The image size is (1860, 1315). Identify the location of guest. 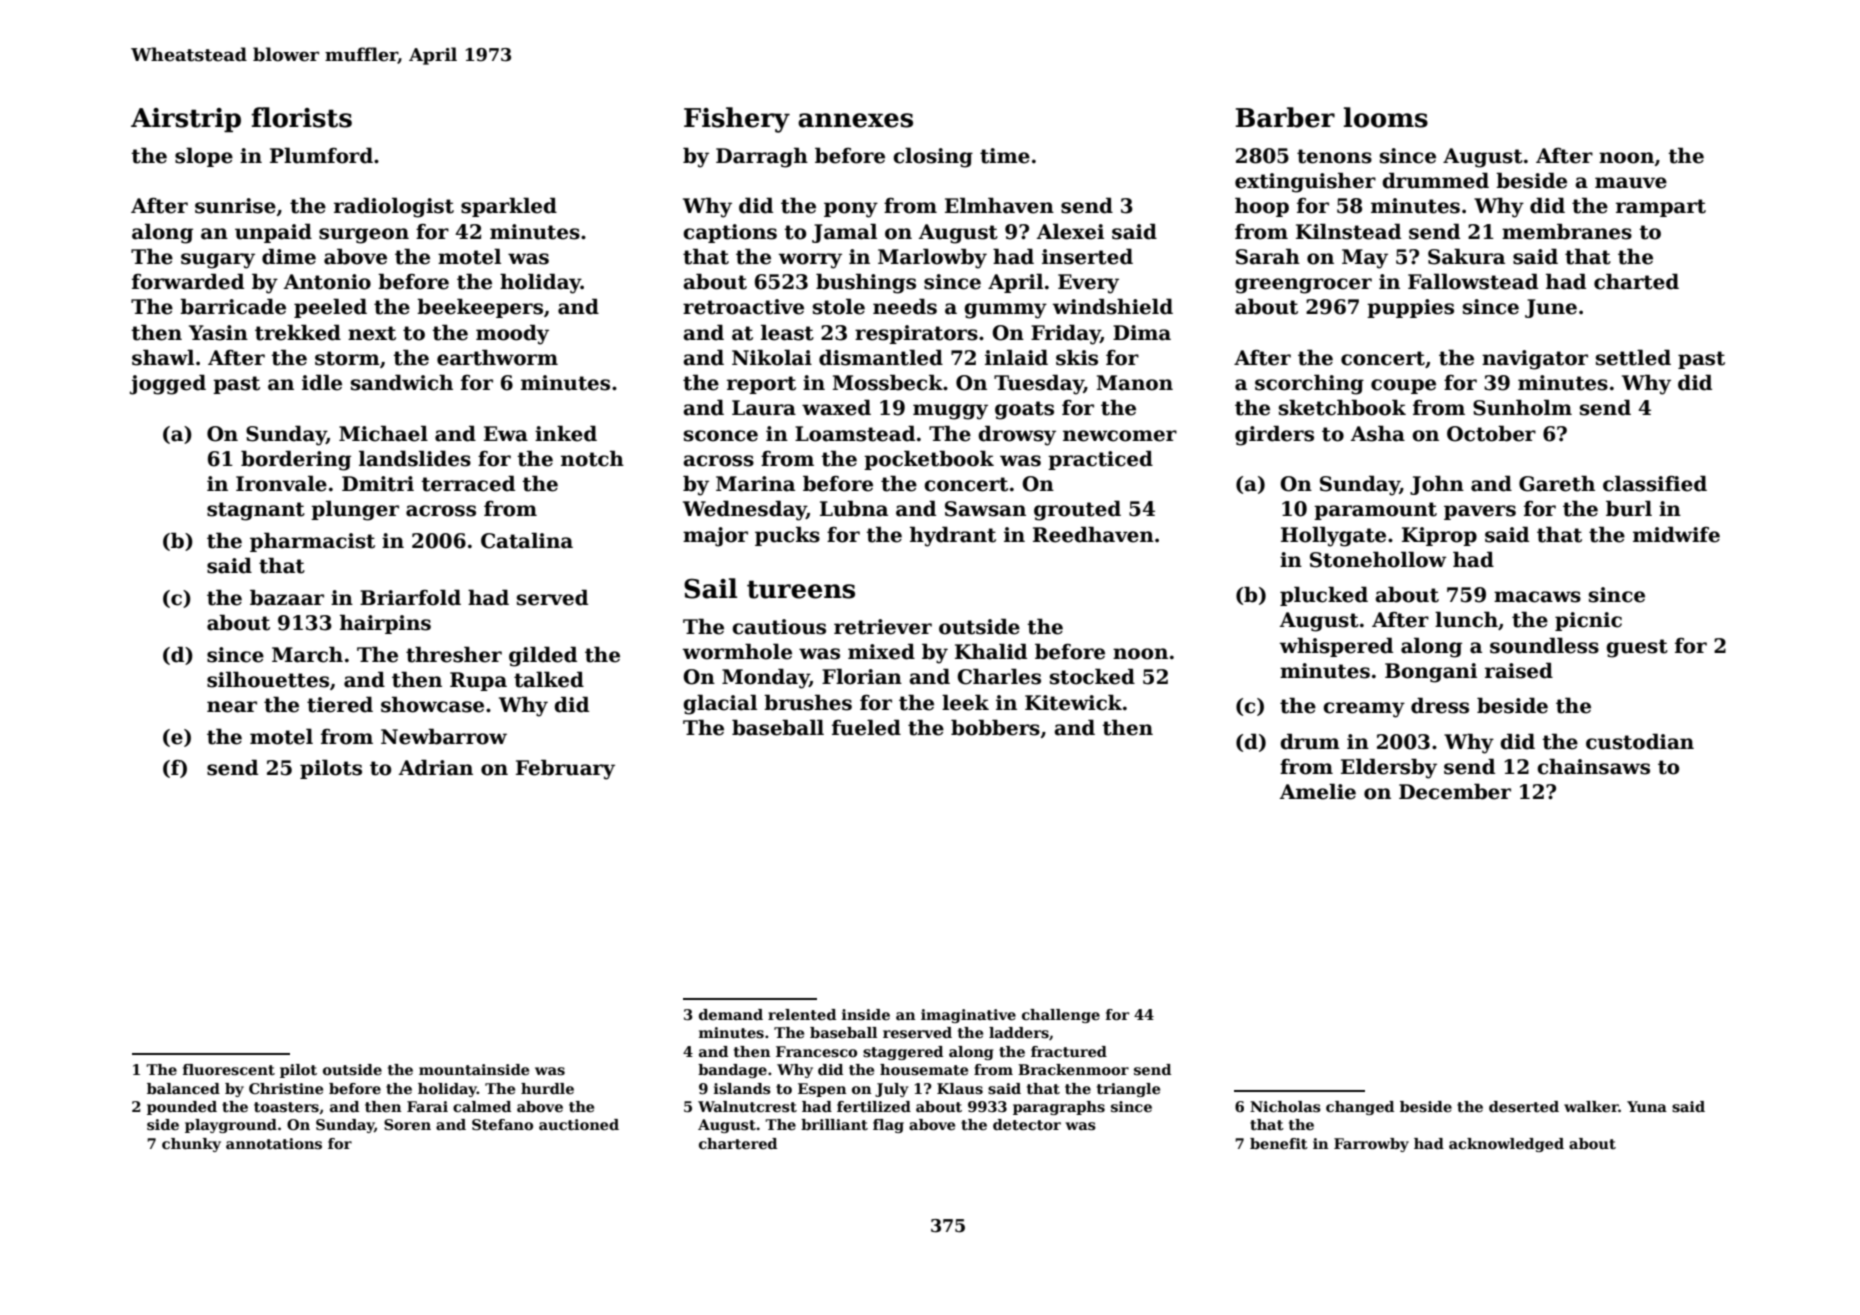
(1637, 648).
